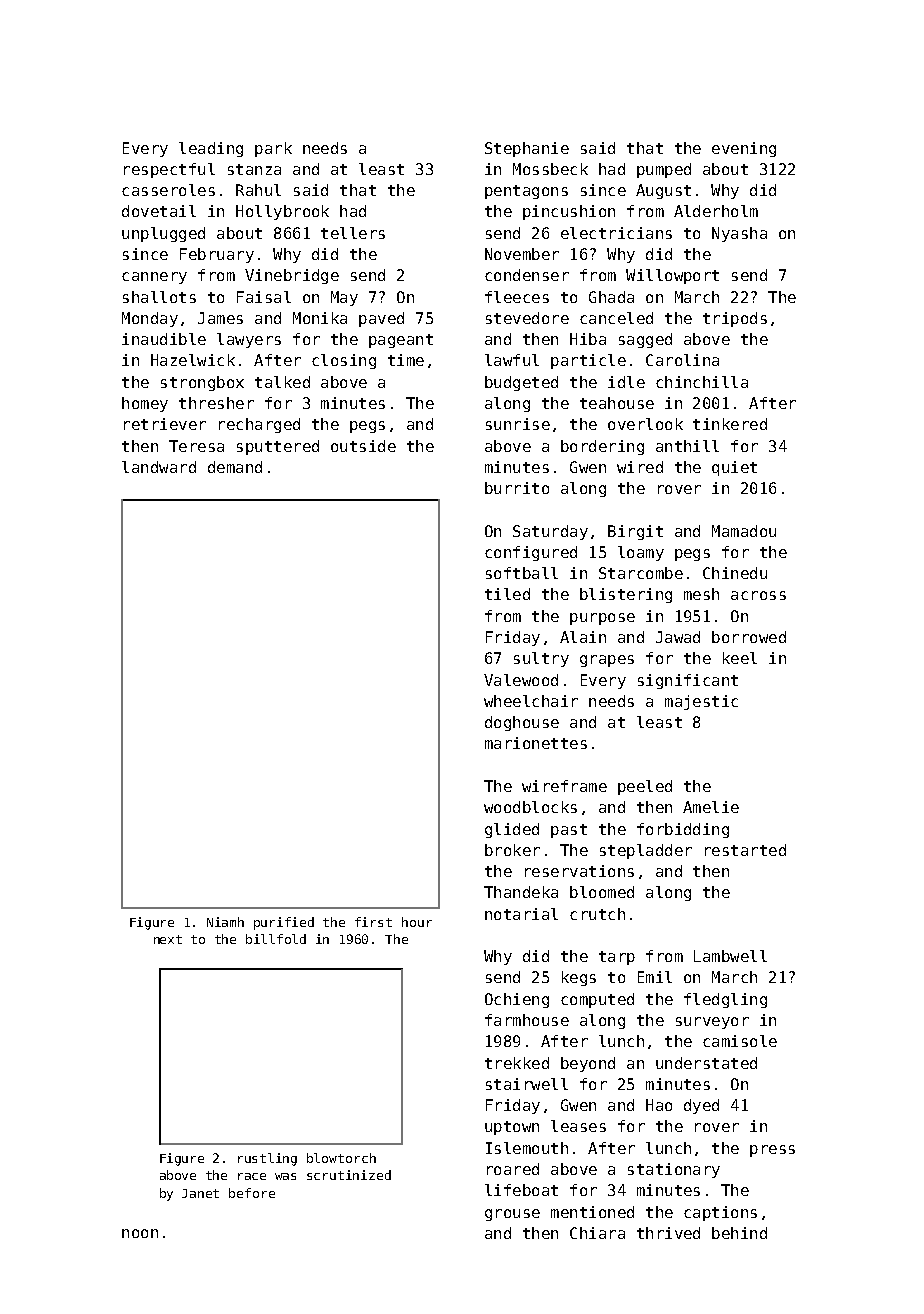 The width and height of the document is (924, 1314). What do you see at coordinates (725, 1000) in the document?
I see `fledgling` at bounding box center [725, 1000].
